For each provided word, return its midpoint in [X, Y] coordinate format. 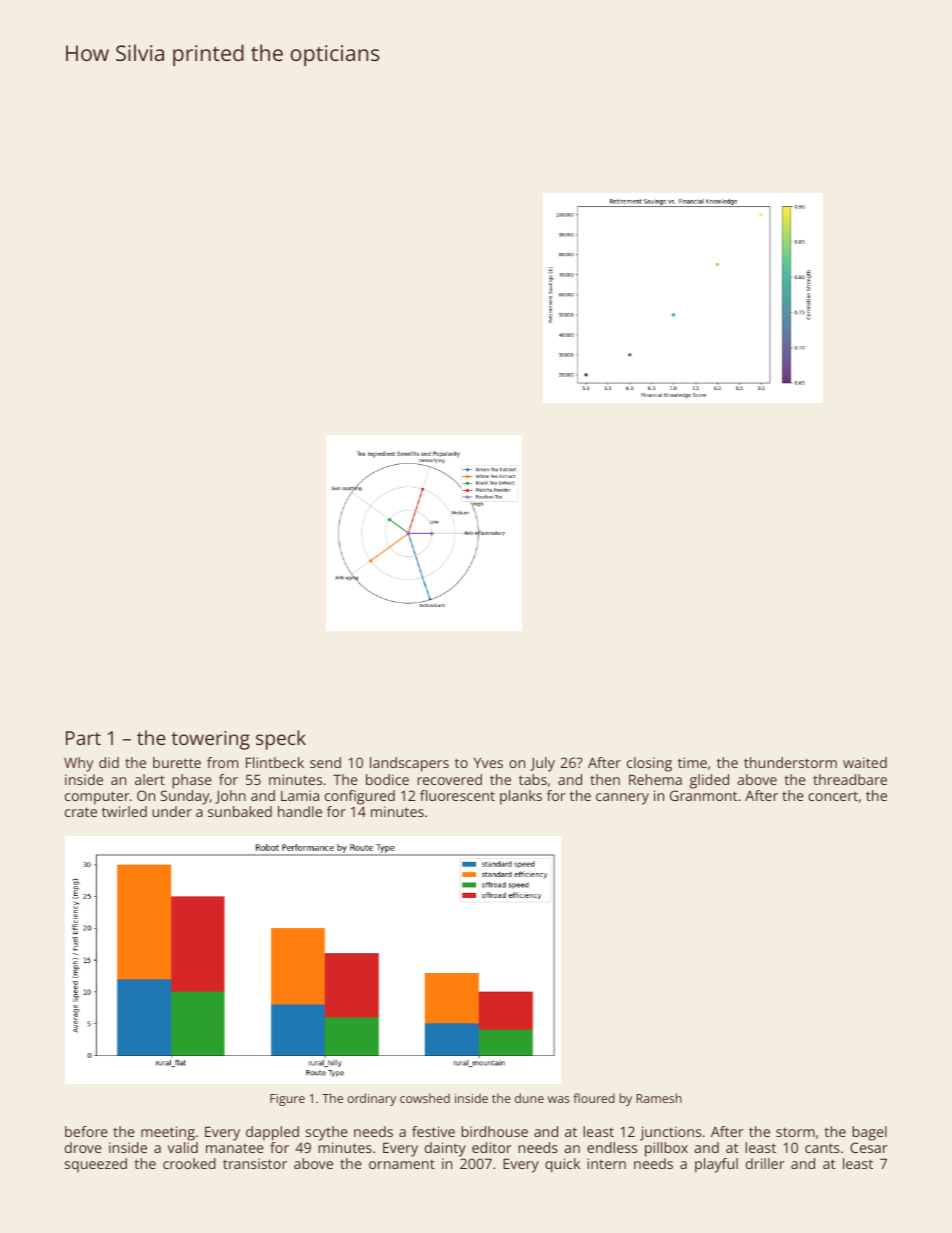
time [692, 762]
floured [594, 1098]
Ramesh [659, 1098]
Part [83, 738]
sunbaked [240, 811]
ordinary [371, 1099]
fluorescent [457, 795]
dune [529, 1098]
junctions [670, 1133]
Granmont [704, 795]
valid [182, 1147]
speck [281, 740]
